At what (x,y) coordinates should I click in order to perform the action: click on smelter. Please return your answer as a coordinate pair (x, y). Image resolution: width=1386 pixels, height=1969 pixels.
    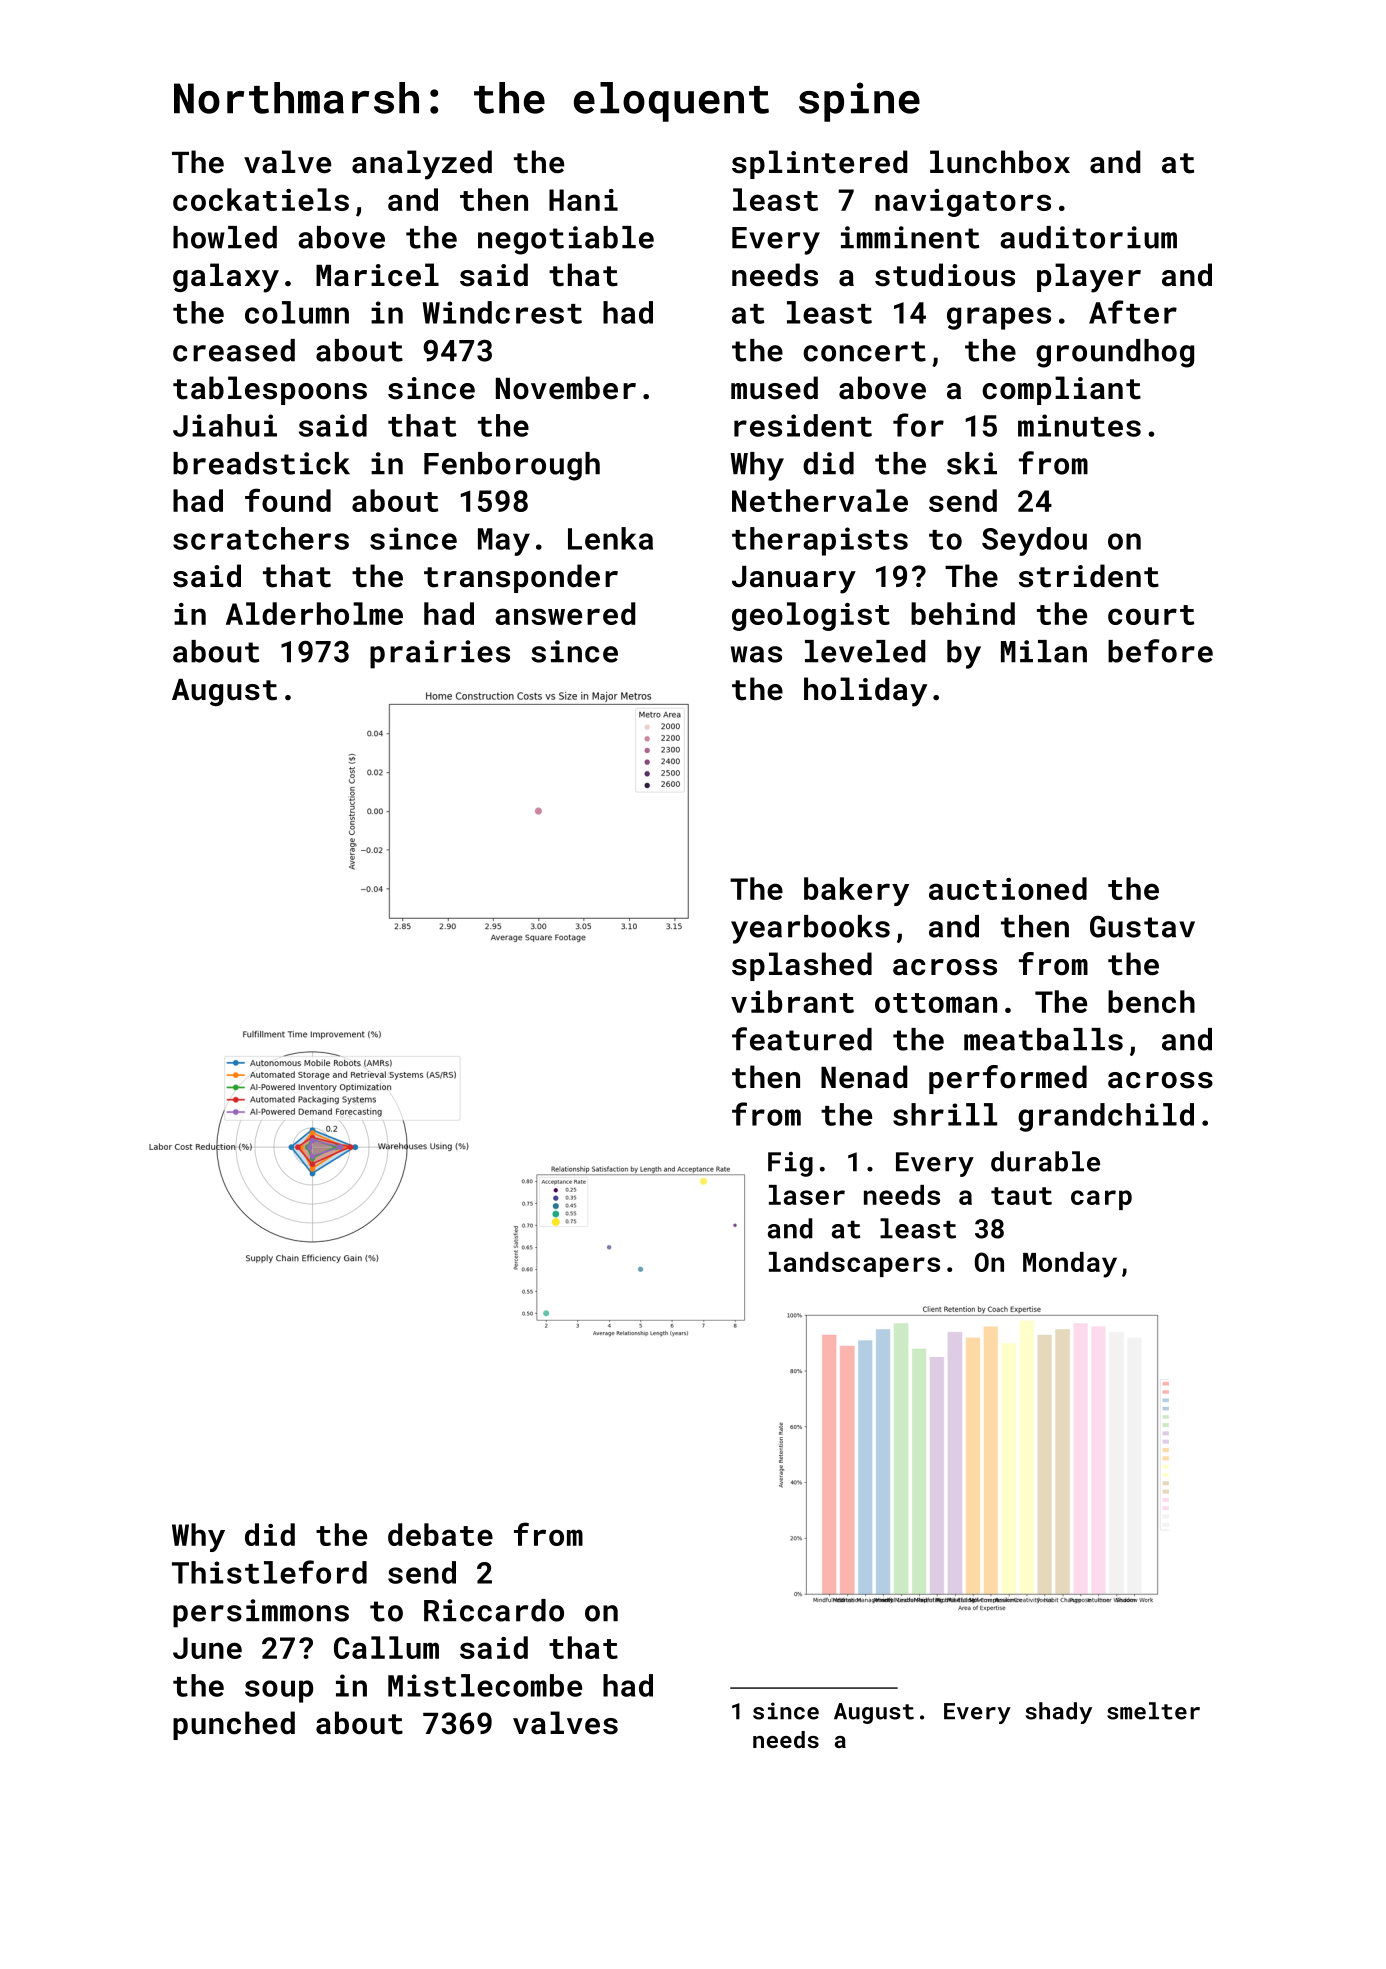
    Looking at the image, I should click on (1153, 1711).
